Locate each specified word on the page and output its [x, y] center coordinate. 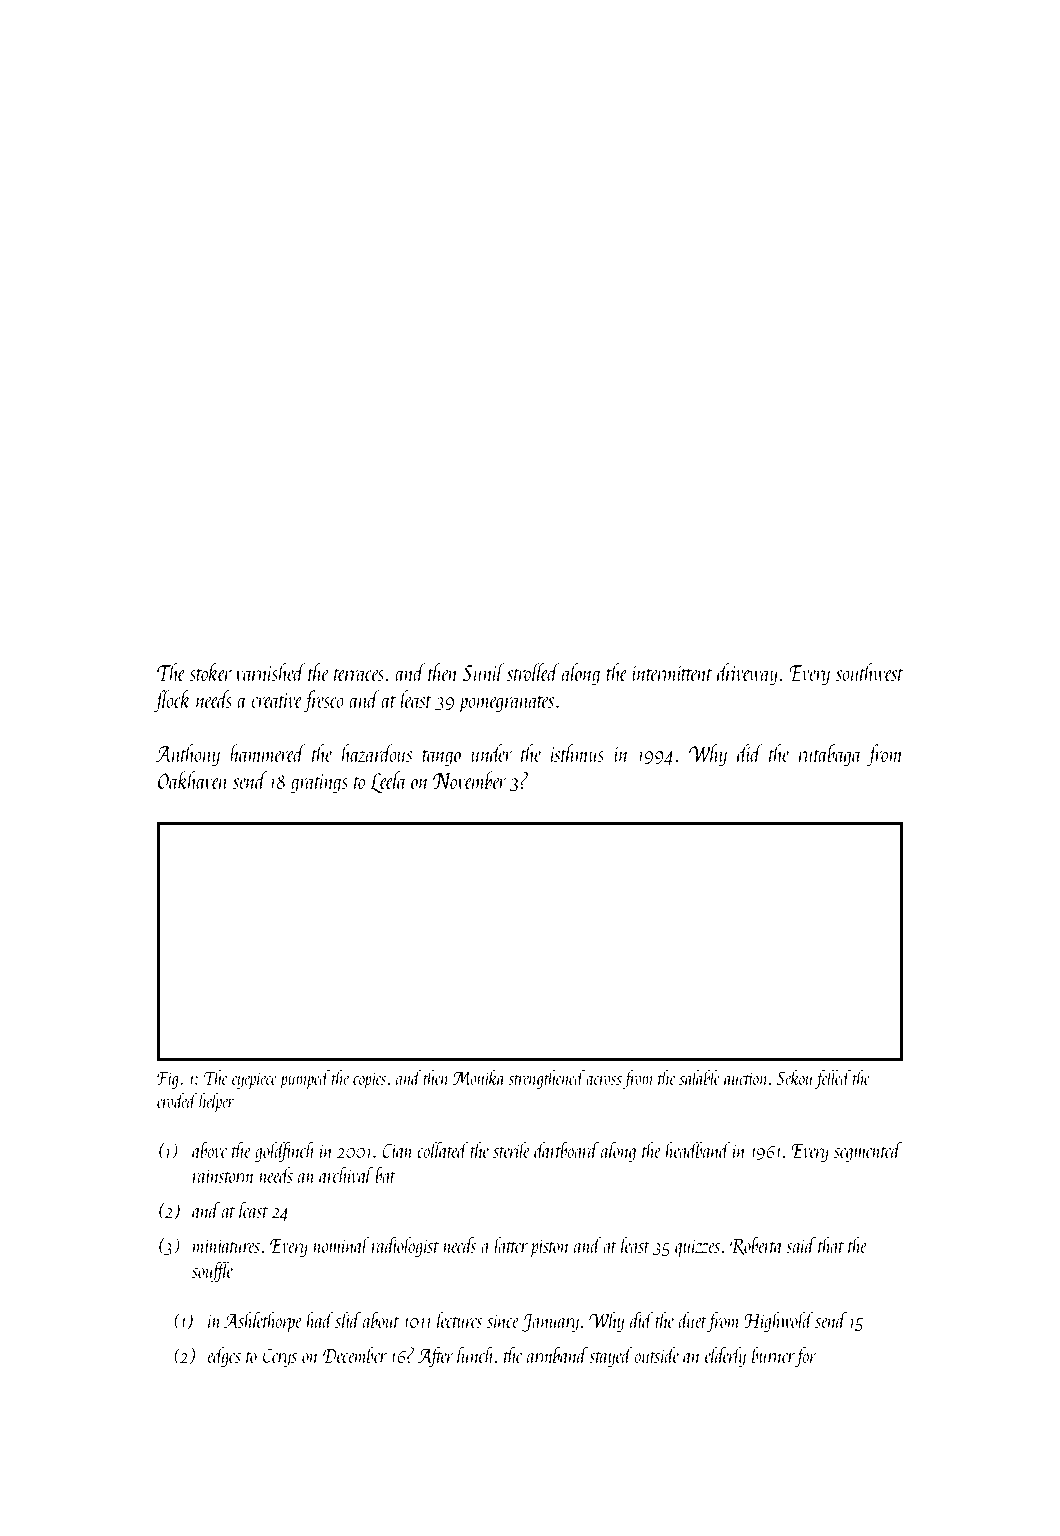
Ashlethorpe [263, 1322]
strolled [533, 672]
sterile [511, 1149]
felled [833, 1079]
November [470, 780]
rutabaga [830, 755]
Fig [168, 1080]
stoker [210, 672]
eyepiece [254, 1080]
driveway [747, 674]
